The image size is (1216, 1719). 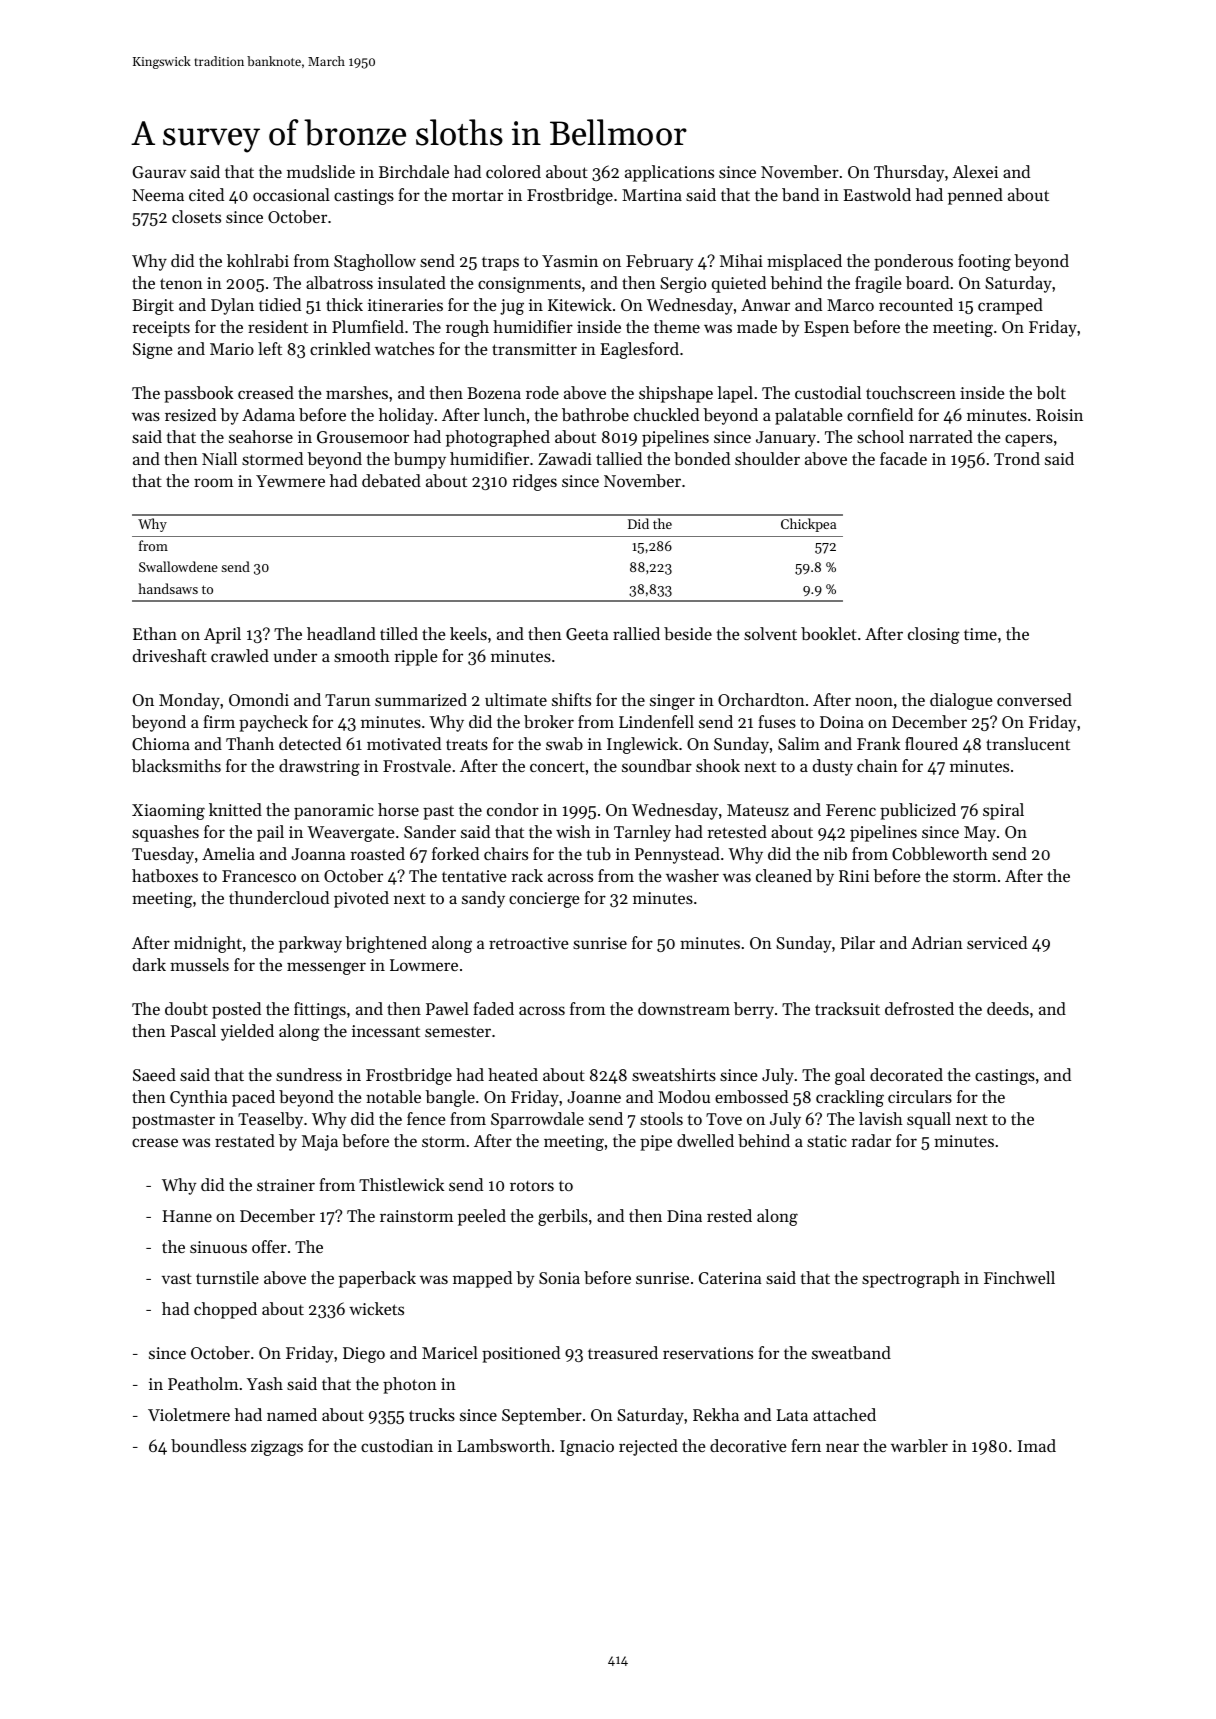 I want to click on Alexei, so click(x=975, y=171).
